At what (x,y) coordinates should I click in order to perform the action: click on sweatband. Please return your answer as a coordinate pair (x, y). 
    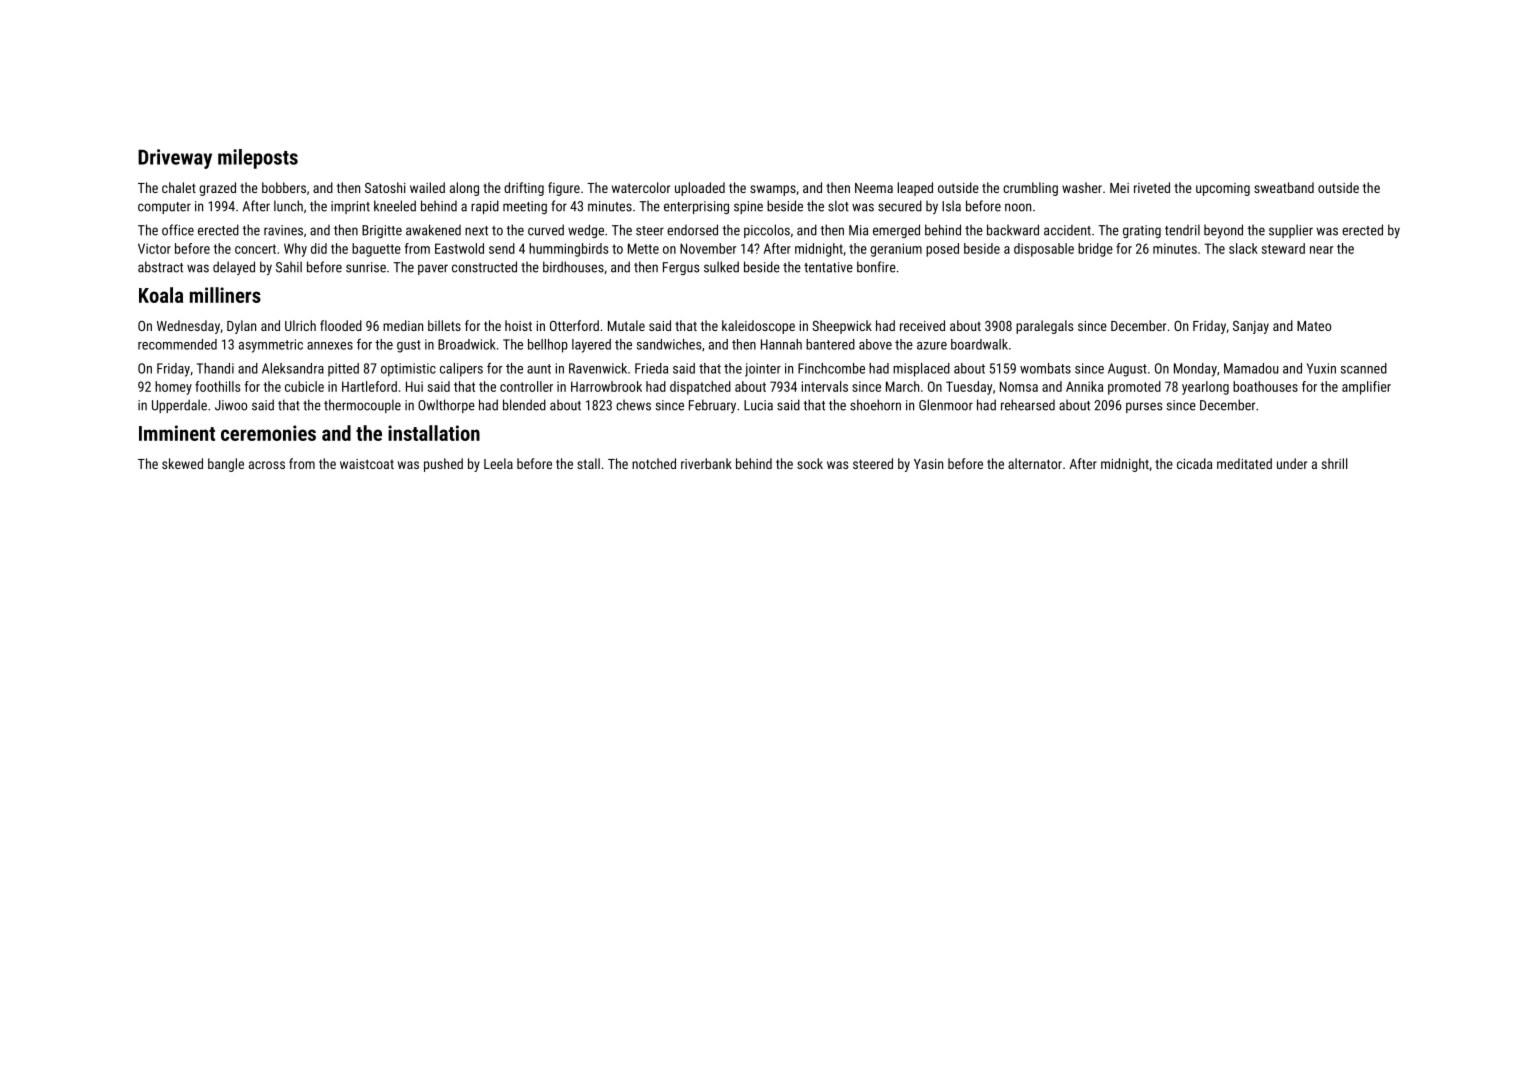
    Looking at the image, I should click on (1284, 187).
